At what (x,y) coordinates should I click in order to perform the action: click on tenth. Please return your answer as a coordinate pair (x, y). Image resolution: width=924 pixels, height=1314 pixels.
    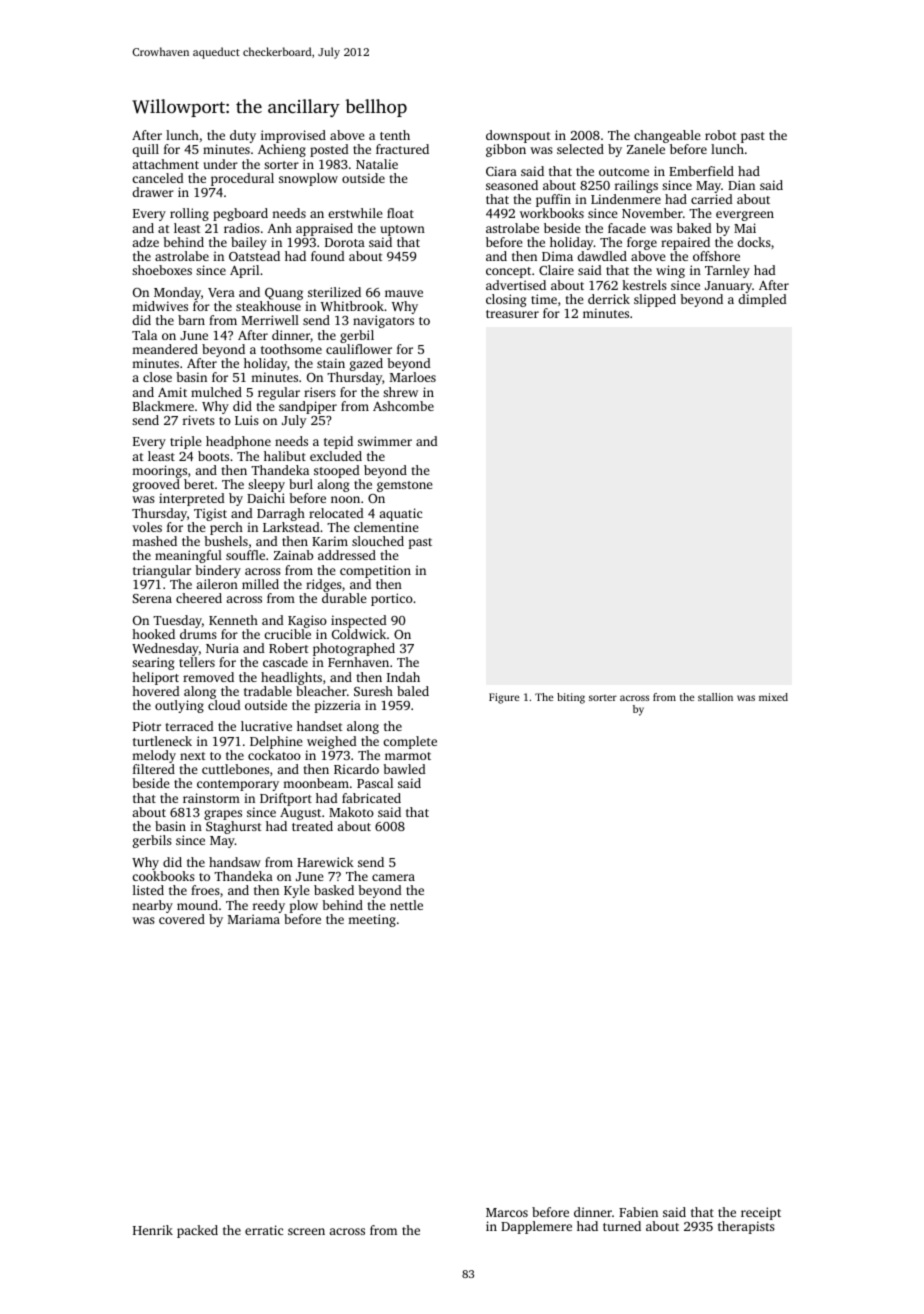
    Looking at the image, I should click on (395, 135).
